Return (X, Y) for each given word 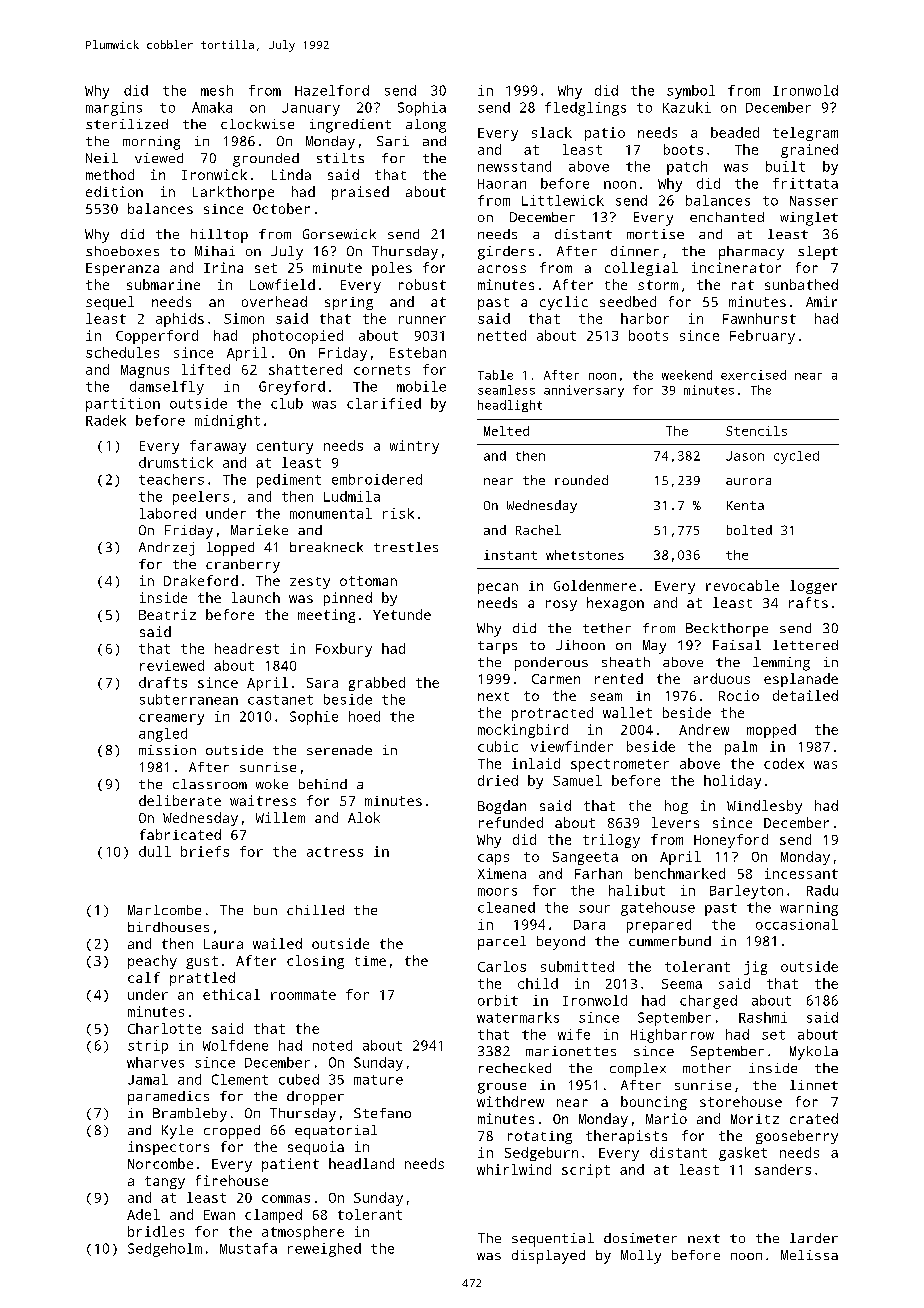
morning (151, 143)
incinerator (736, 267)
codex (784, 763)
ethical (231, 994)
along (426, 126)
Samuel (577, 780)
